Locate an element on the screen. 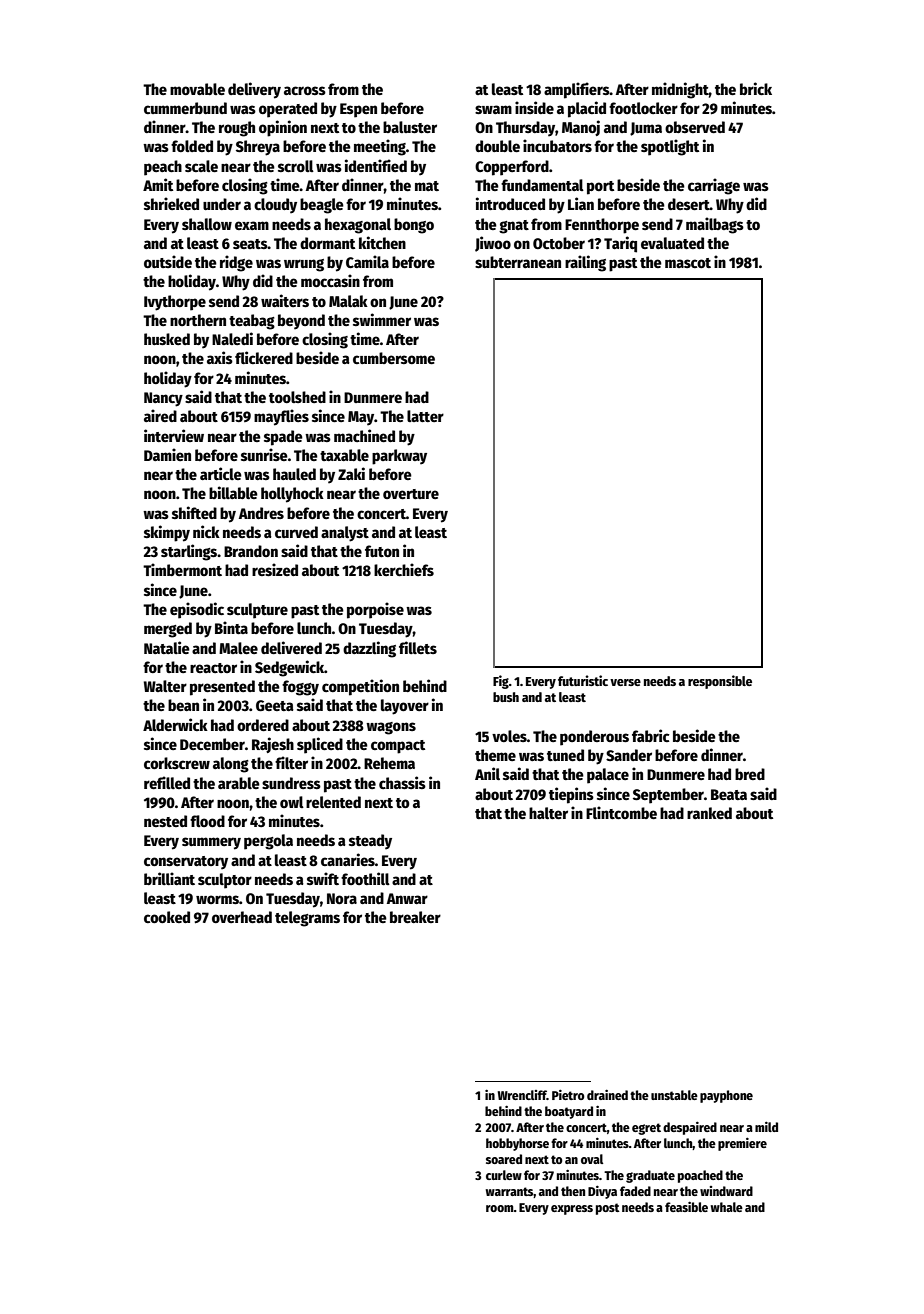 The height and width of the screenshot is (1314, 924). gnat is located at coordinates (514, 227).
